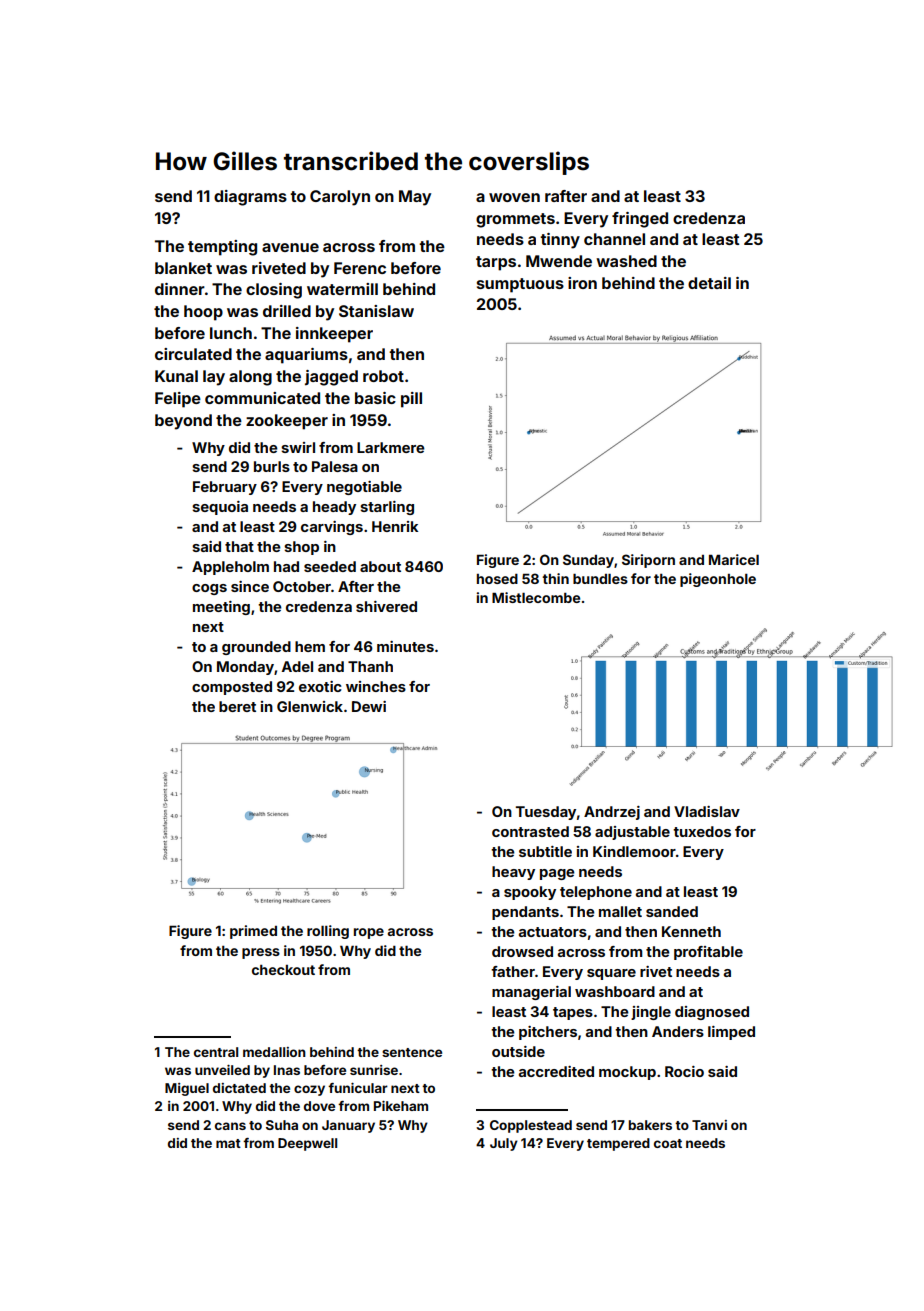 Image resolution: width=924 pixels, height=1311 pixels. I want to click on sentence, so click(412, 1052).
